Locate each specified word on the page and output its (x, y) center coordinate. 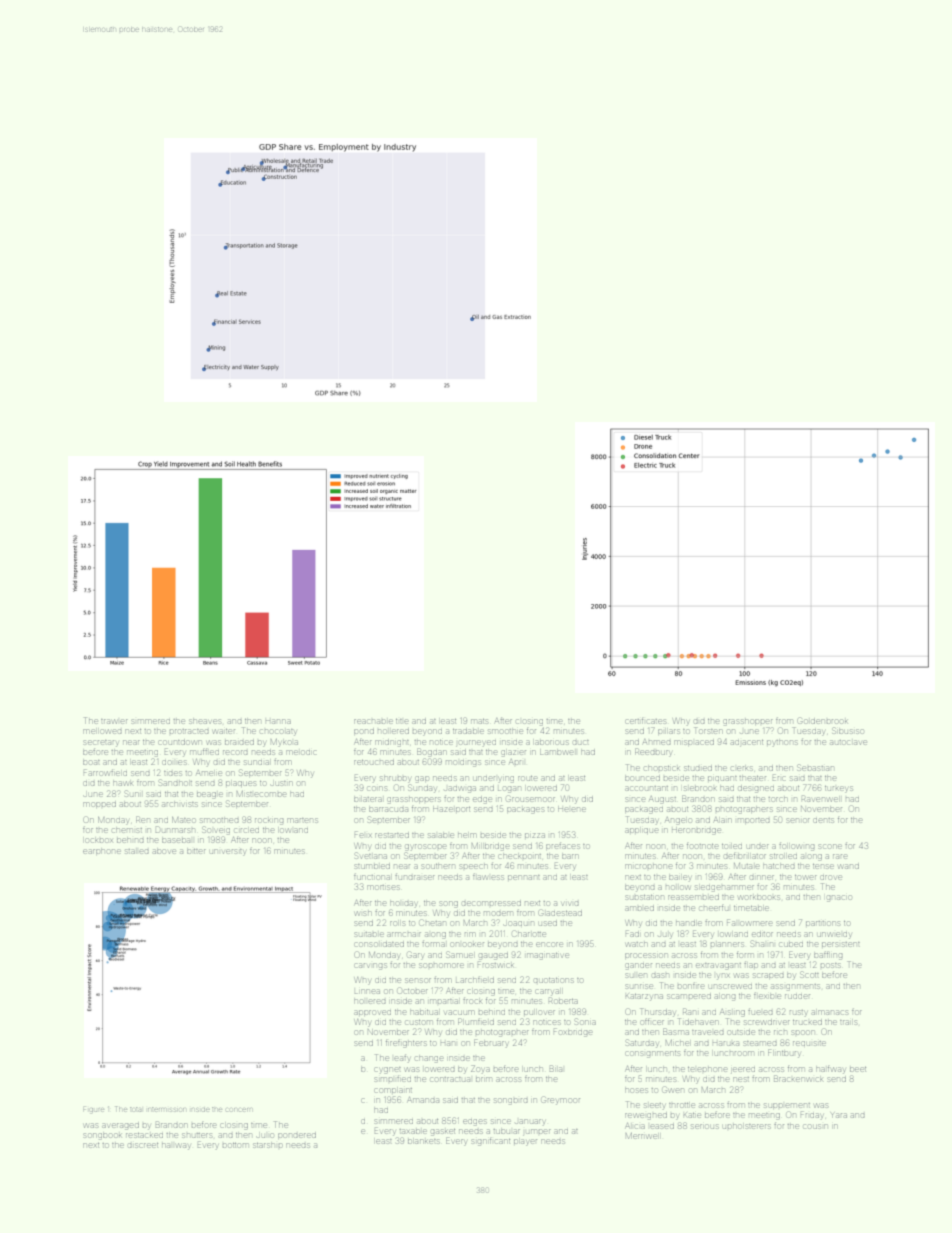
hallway (176, 1146)
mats (479, 721)
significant (491, 1142)
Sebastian (816, 767)
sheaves (205, 721)
